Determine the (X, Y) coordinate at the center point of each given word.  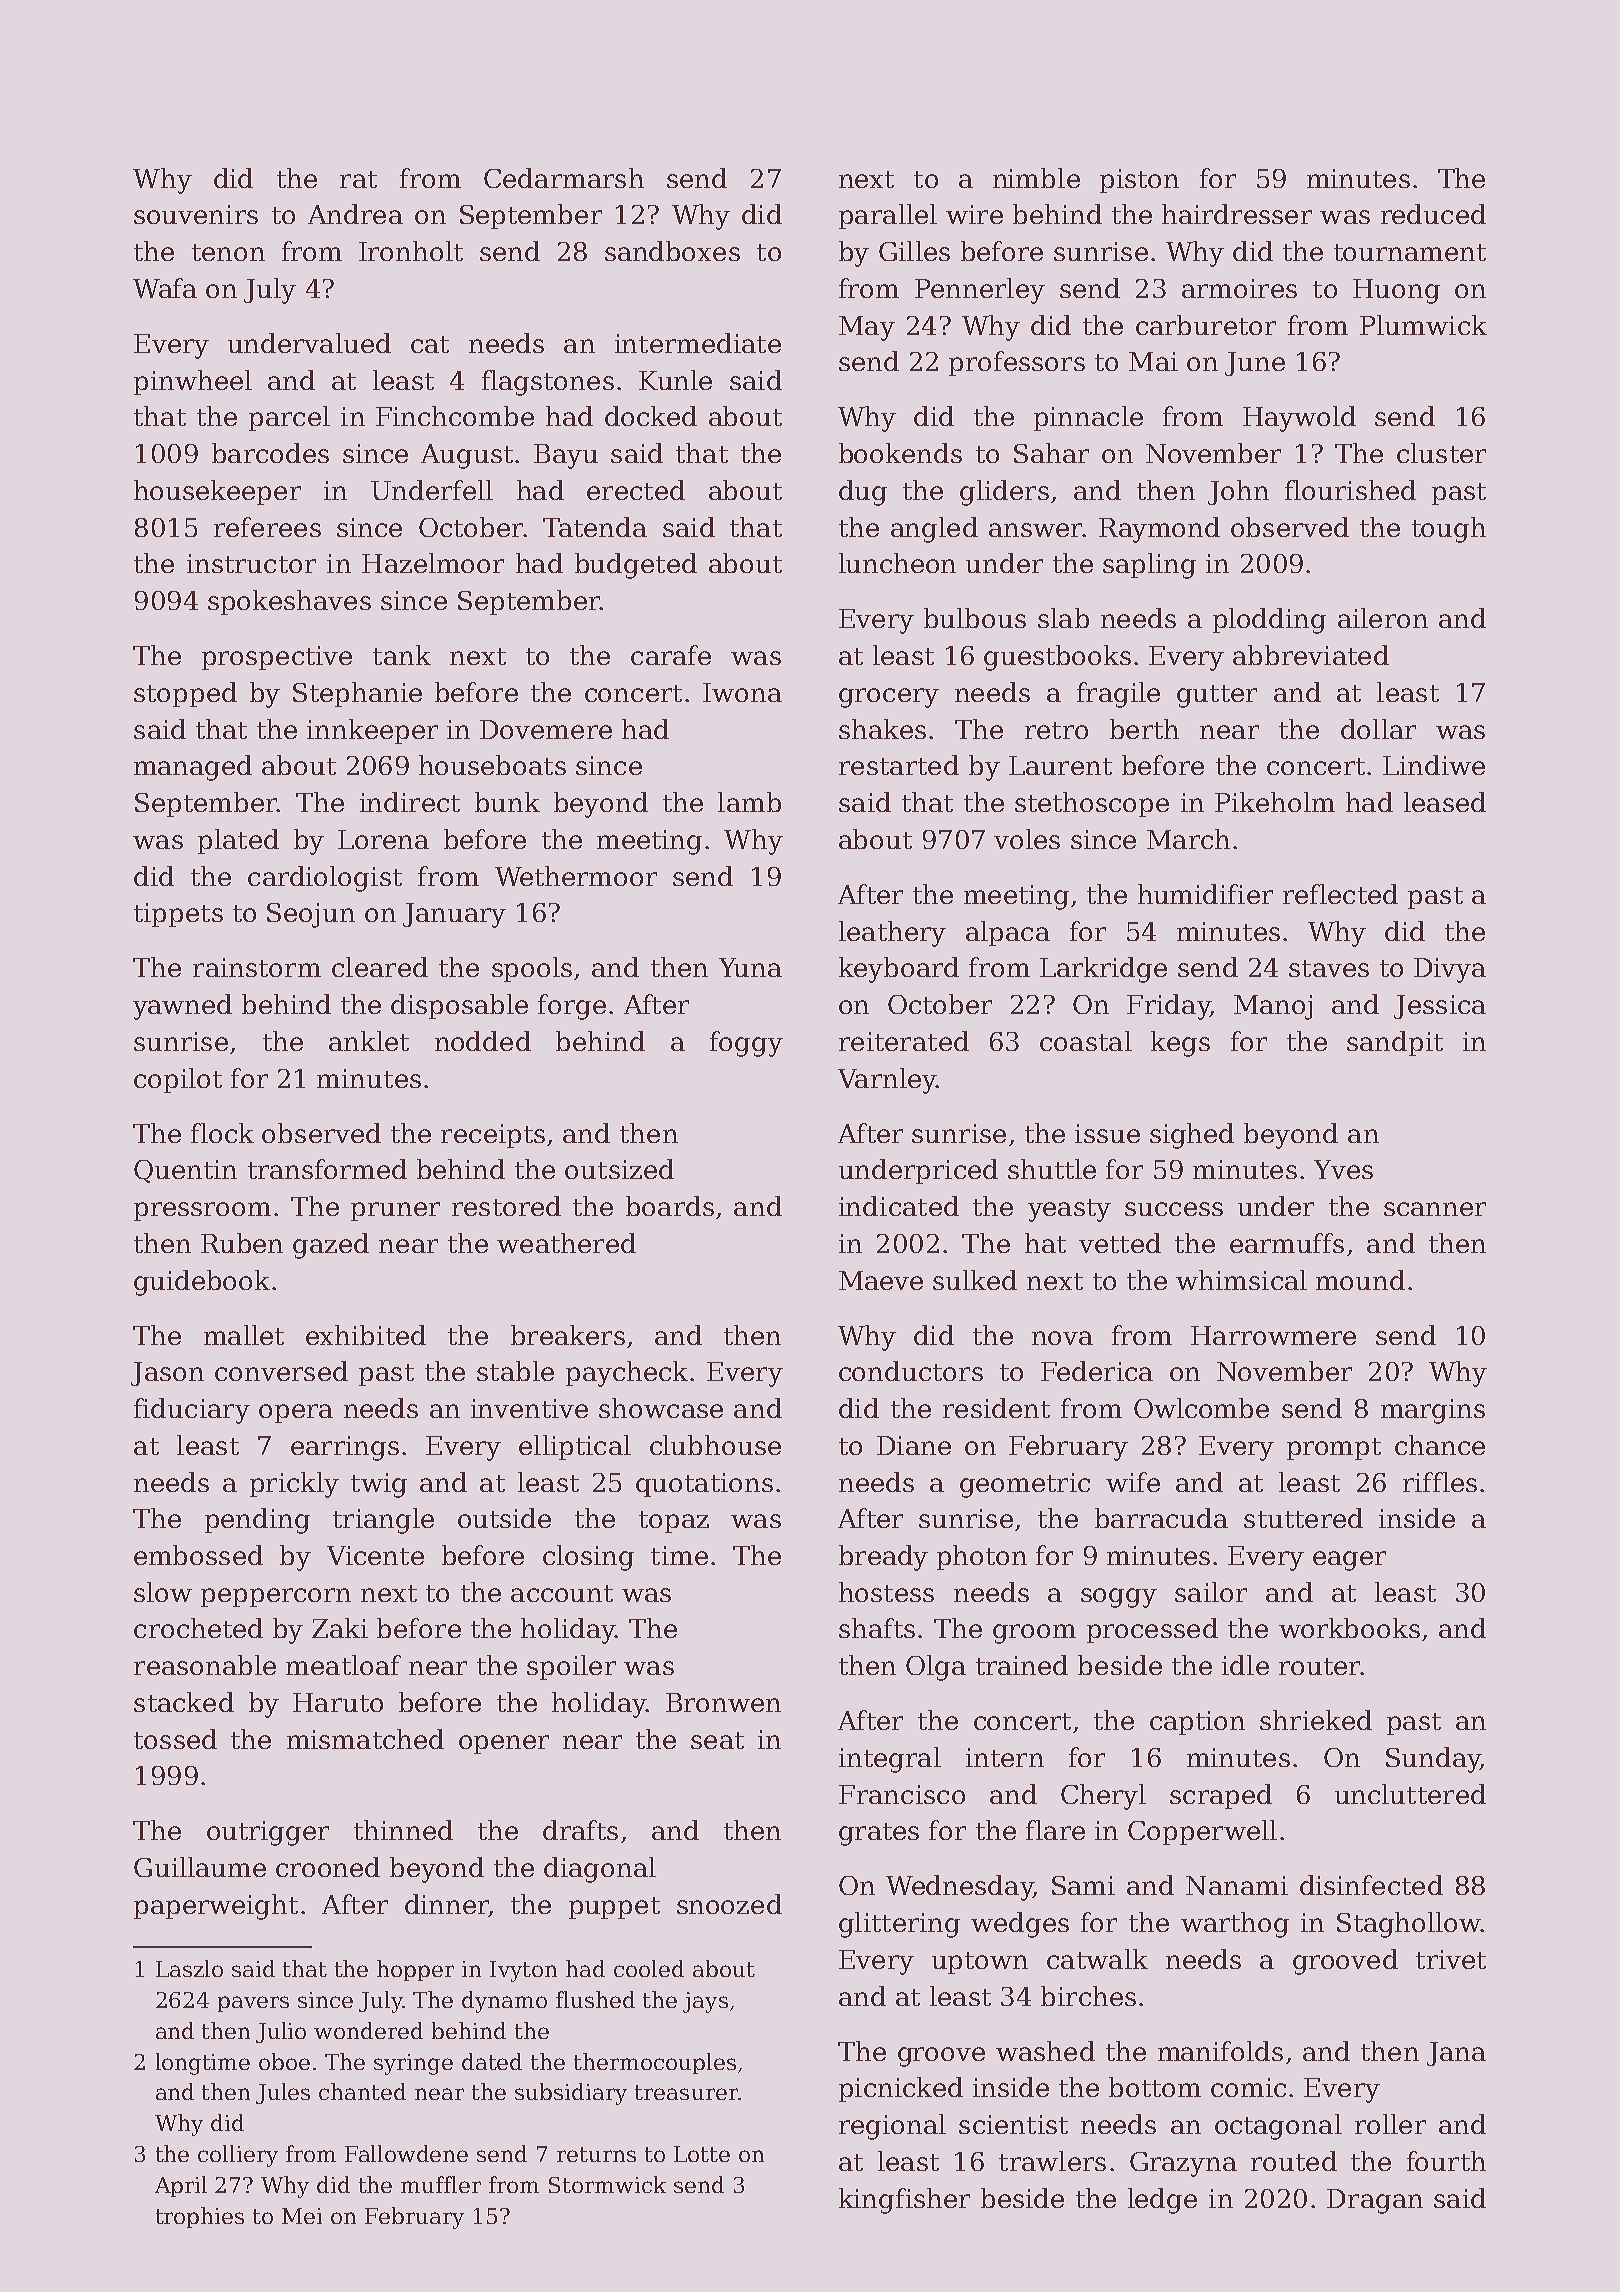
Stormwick (607, 2184)
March (1188, 839)
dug (863, 493)
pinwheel (193, 382)
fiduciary (192, 1411)
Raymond (1159, 530)
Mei (302, 2216)
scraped (1221, 1796)
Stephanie (357, 694)
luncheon (897, 563)
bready (883, 1558)
